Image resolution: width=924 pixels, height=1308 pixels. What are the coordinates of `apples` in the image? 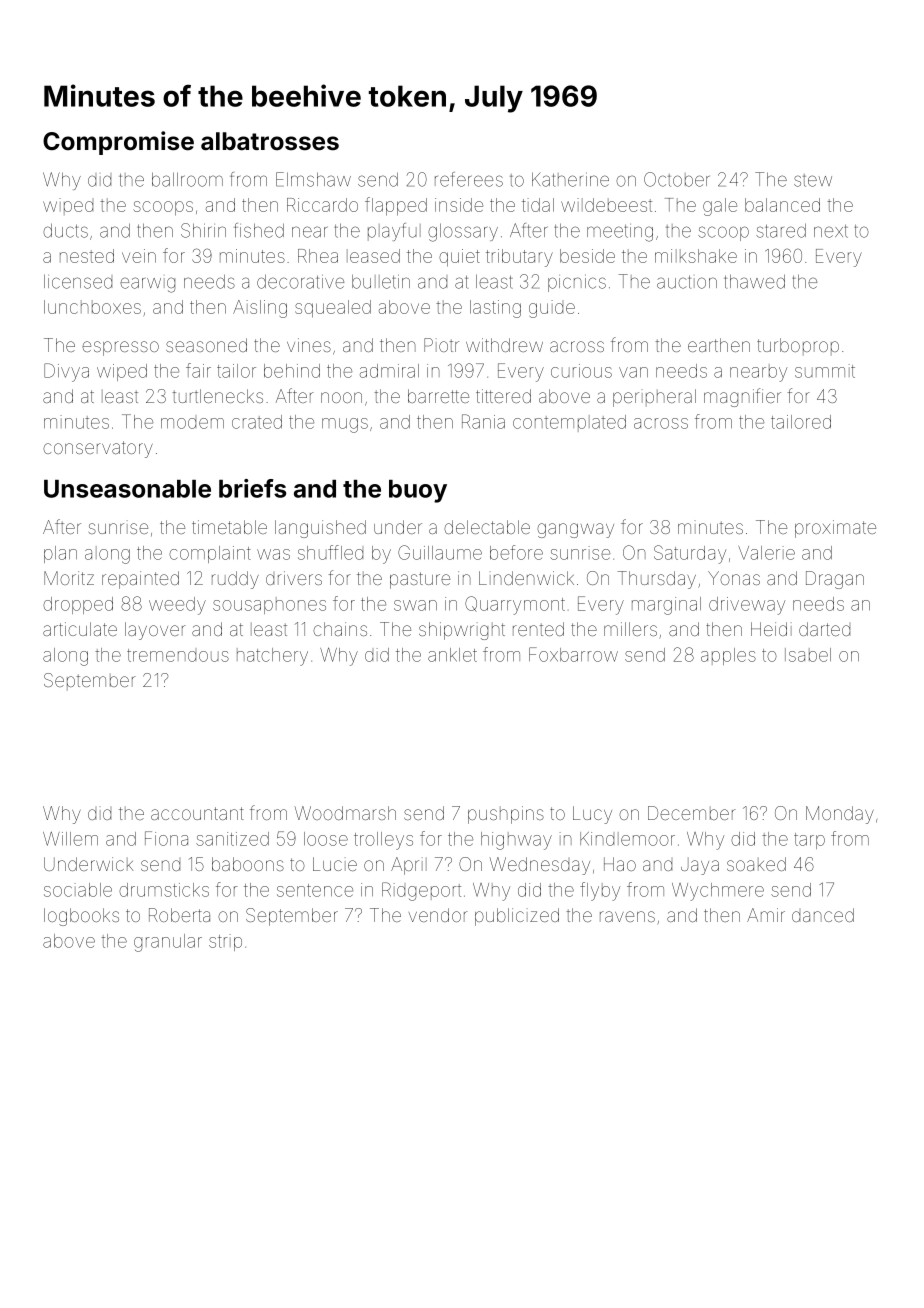 It's located at (728, 656).
